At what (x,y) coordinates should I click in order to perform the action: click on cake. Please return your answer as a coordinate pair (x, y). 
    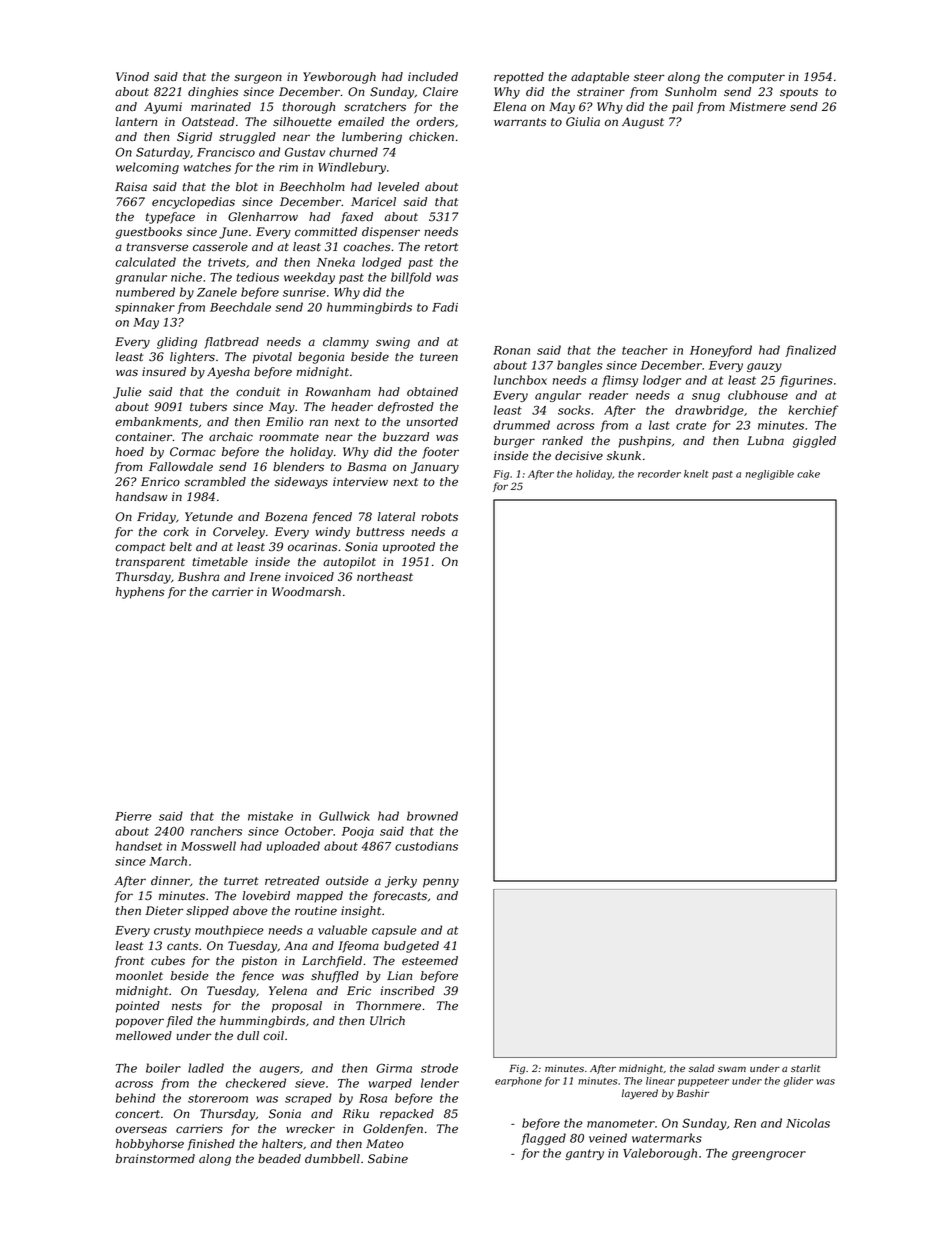
    Looking at the image, I should click on (808, 474).
